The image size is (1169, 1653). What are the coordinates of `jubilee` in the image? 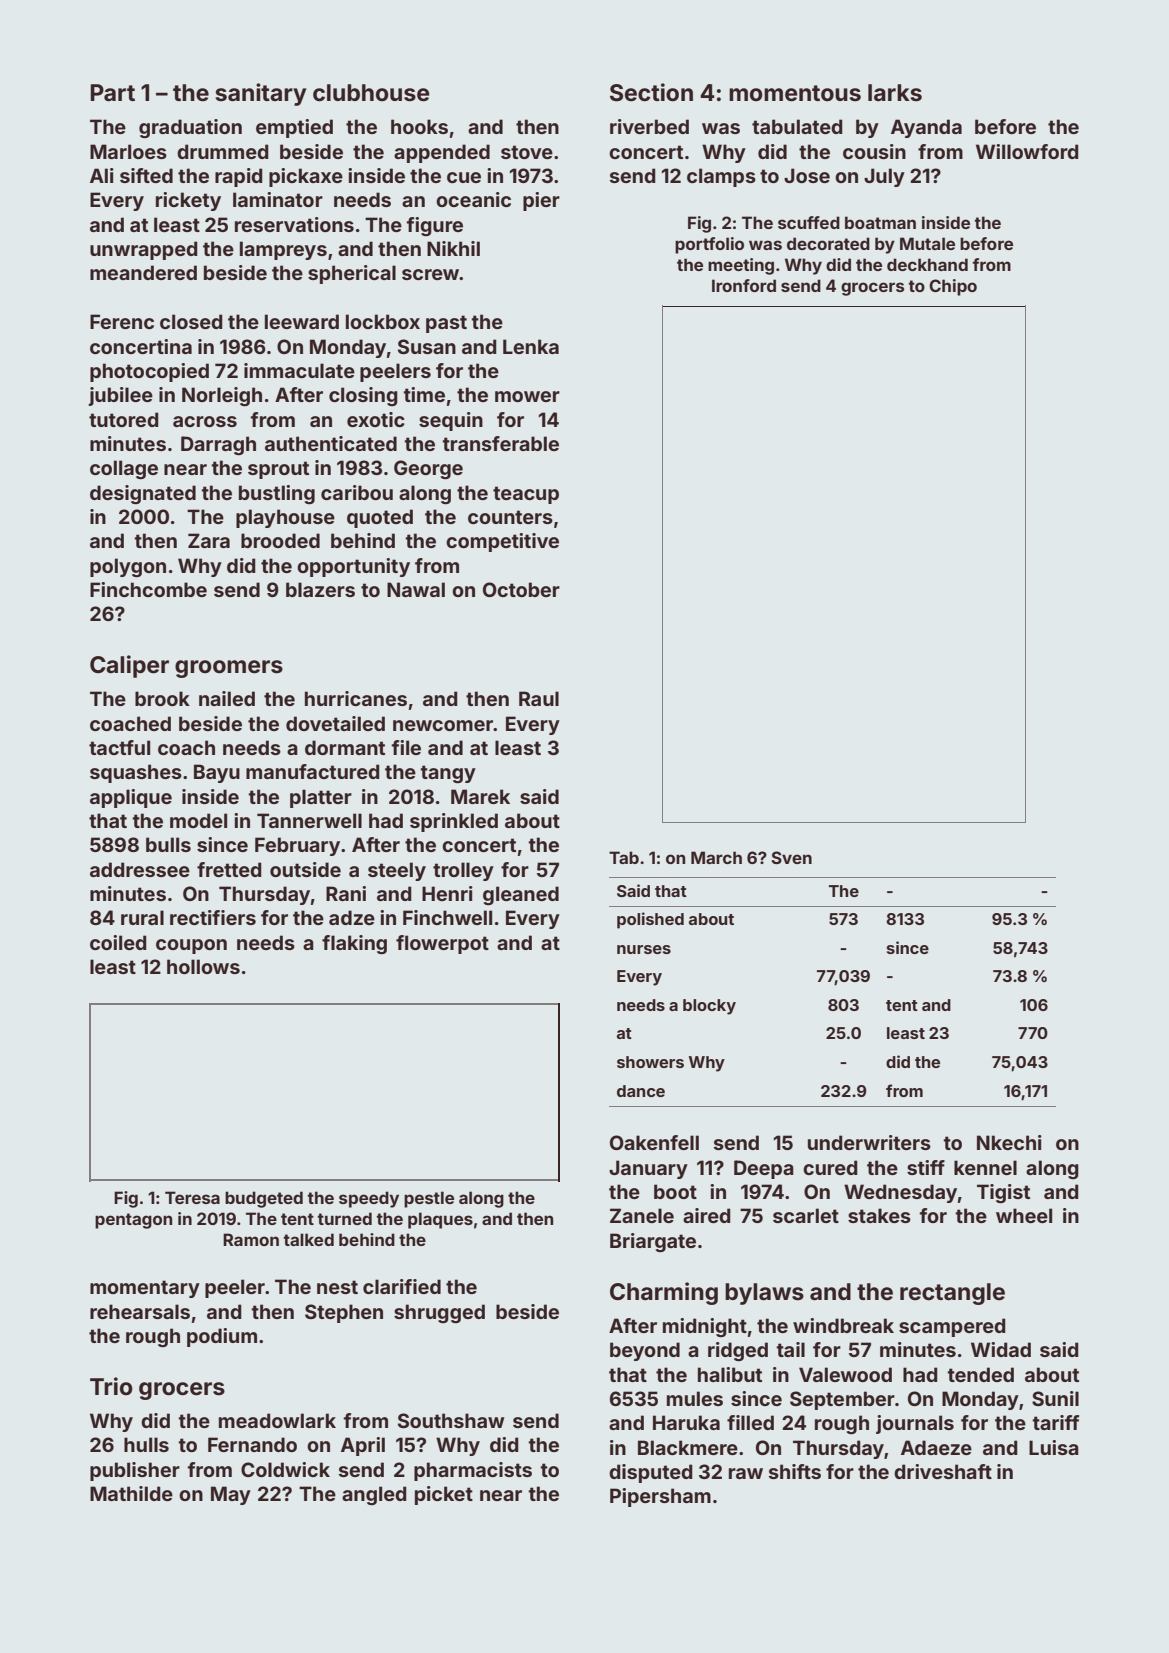 It's located at (120, 396).
